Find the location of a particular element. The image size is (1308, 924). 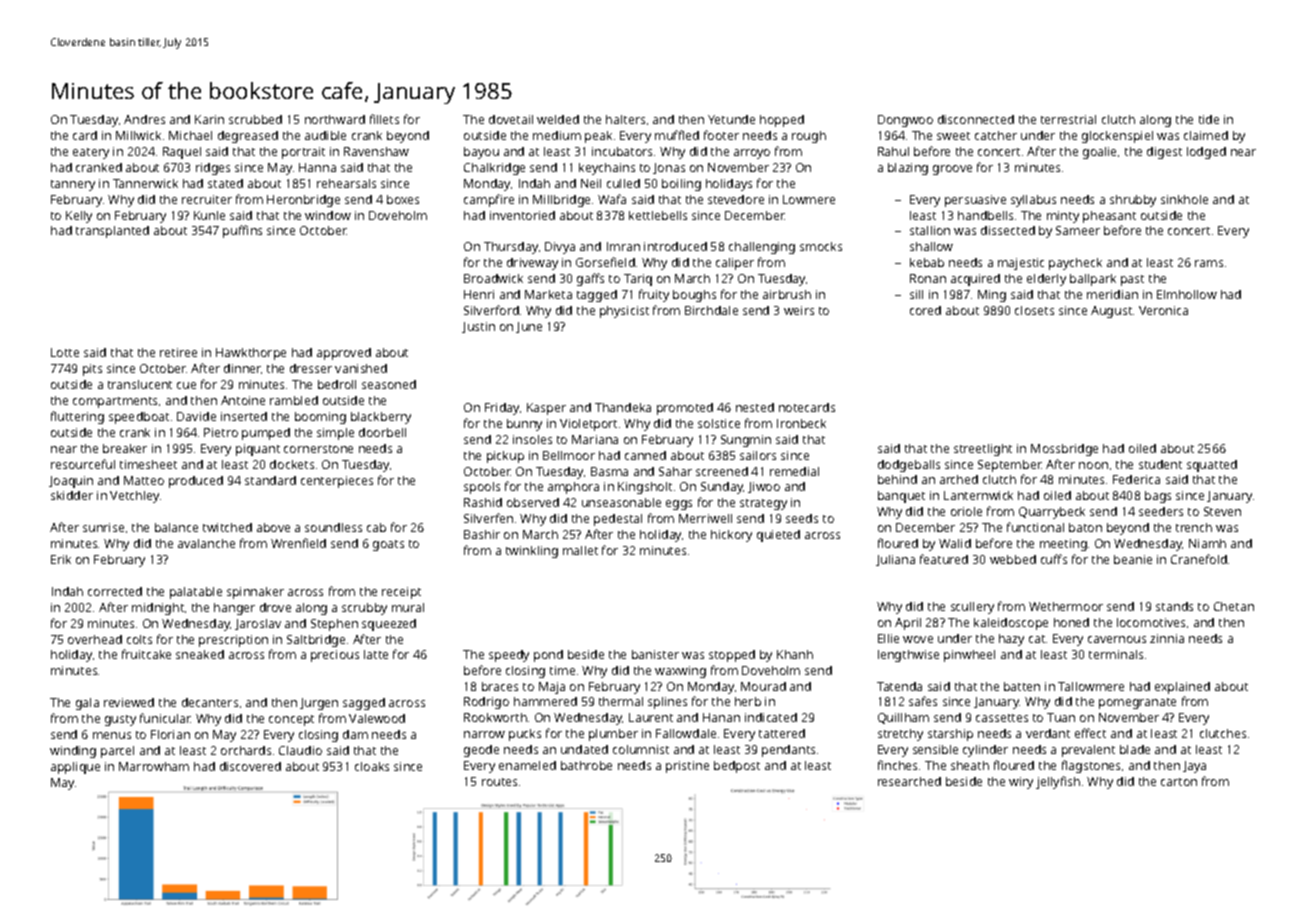

applique is located at coordinates (75, 768).
